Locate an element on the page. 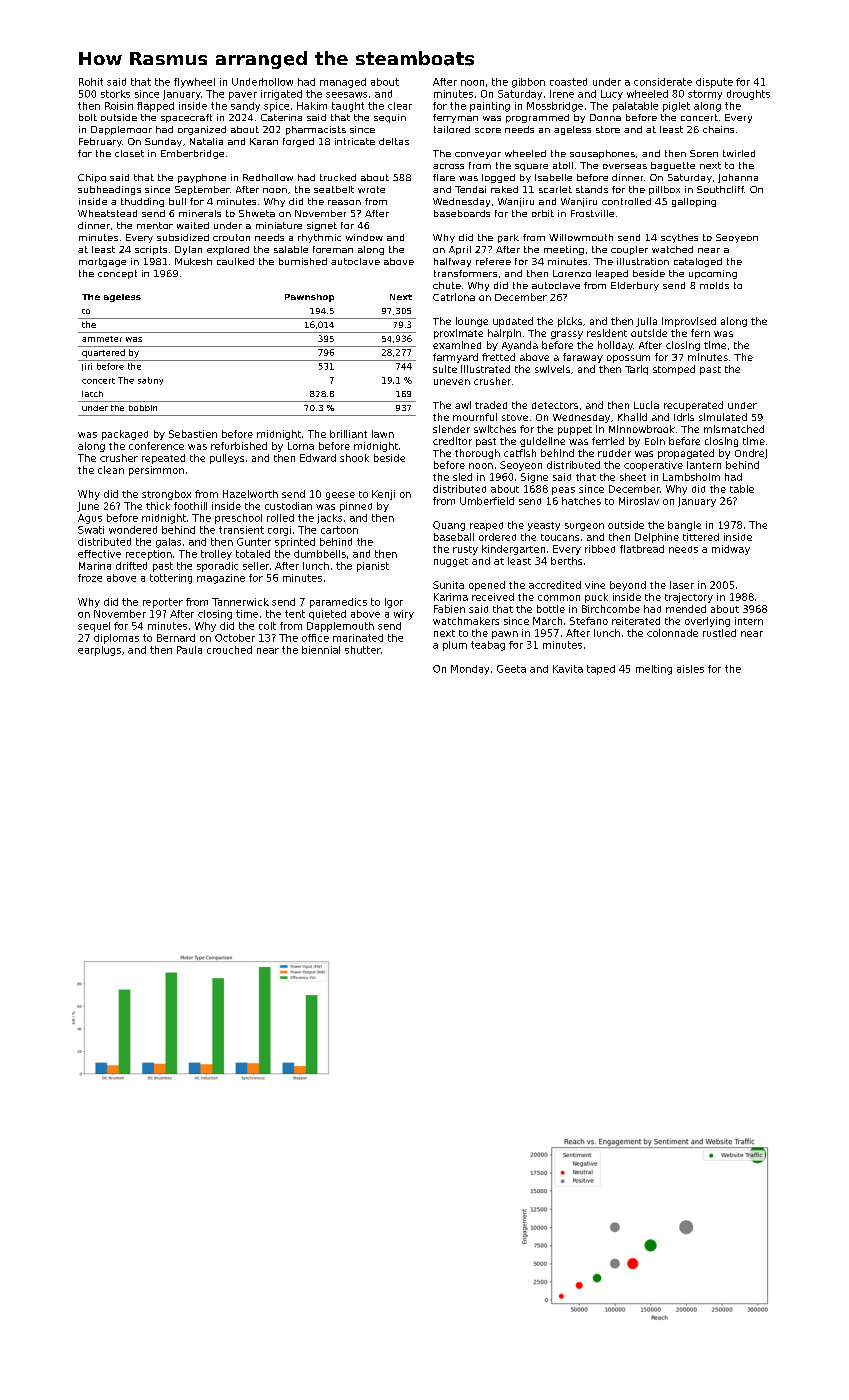  Geeta is located at coordinates (511, 669).
